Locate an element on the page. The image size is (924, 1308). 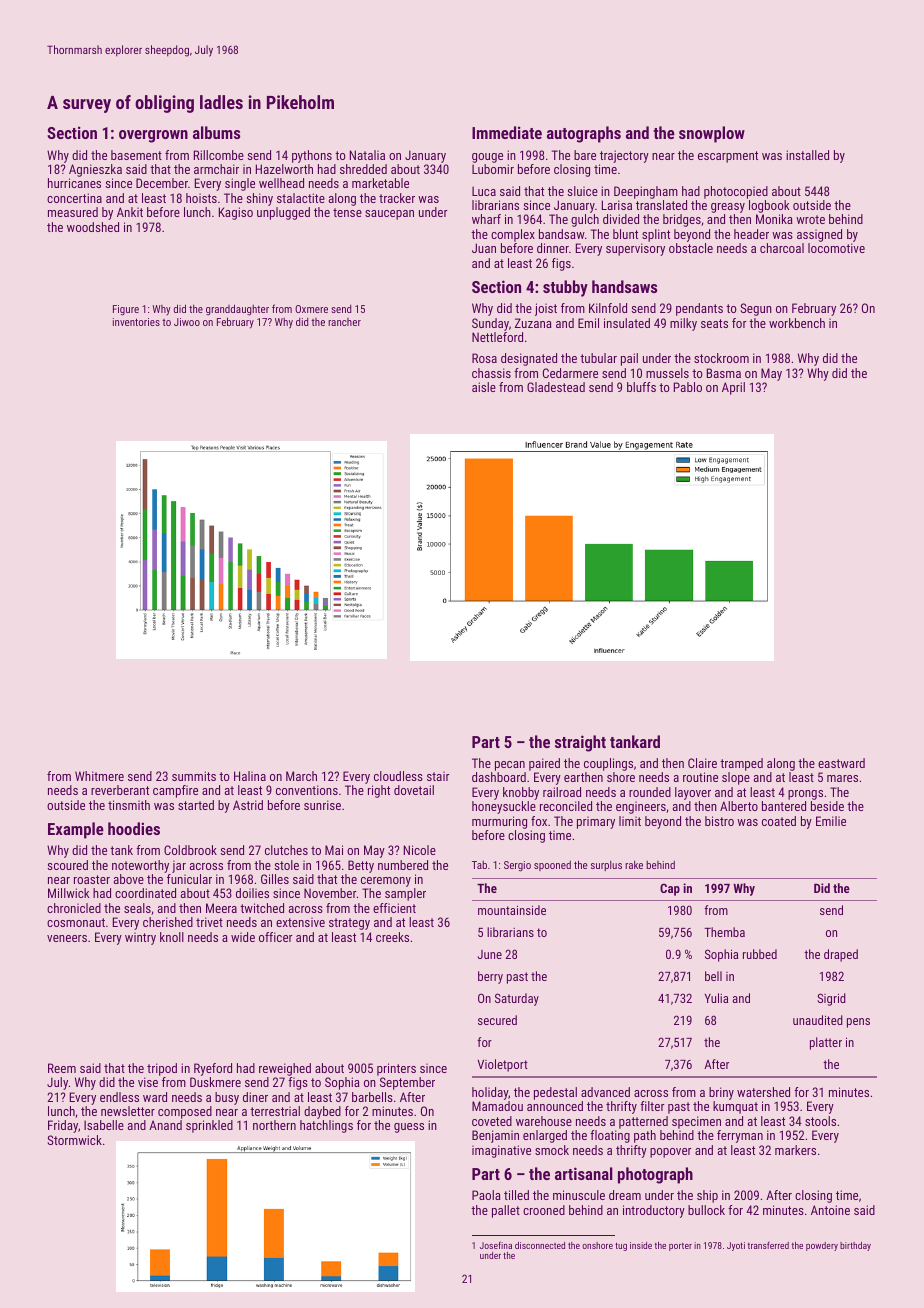
hurricanes is located at coordinates (74, 183).
